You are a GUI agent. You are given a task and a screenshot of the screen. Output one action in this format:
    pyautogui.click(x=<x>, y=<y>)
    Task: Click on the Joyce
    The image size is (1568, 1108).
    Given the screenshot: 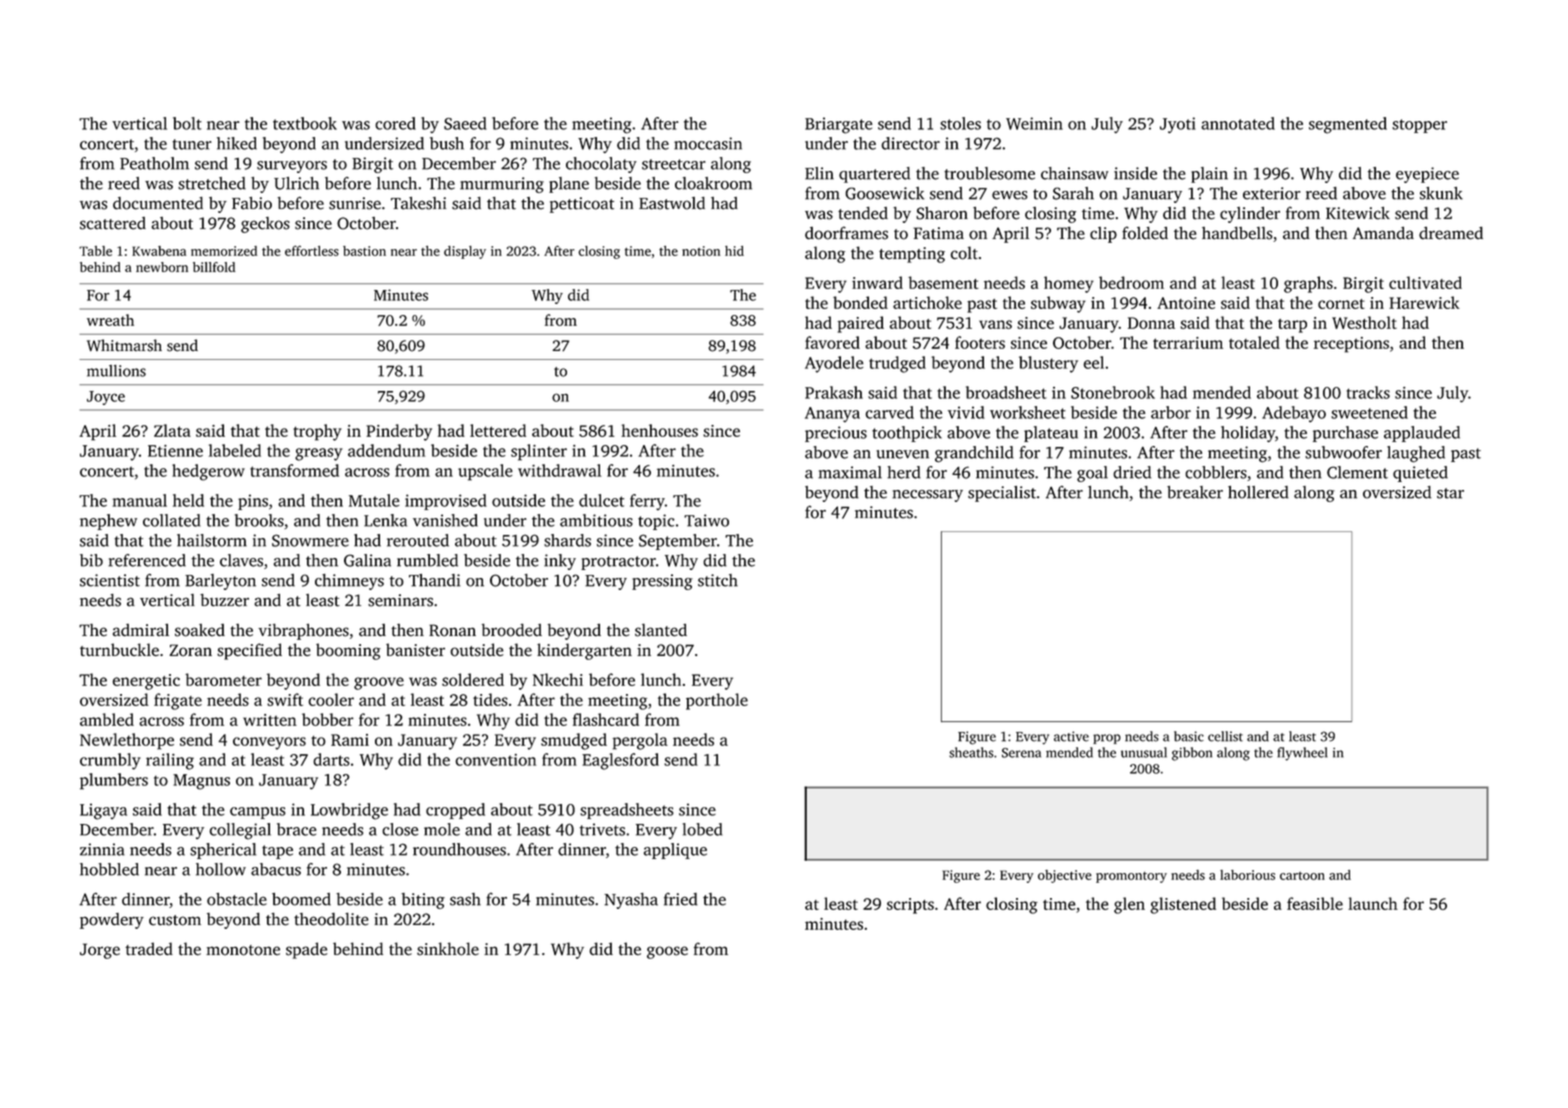 What is the action you would take?
    pyautogui.click(x=106, y=398)
